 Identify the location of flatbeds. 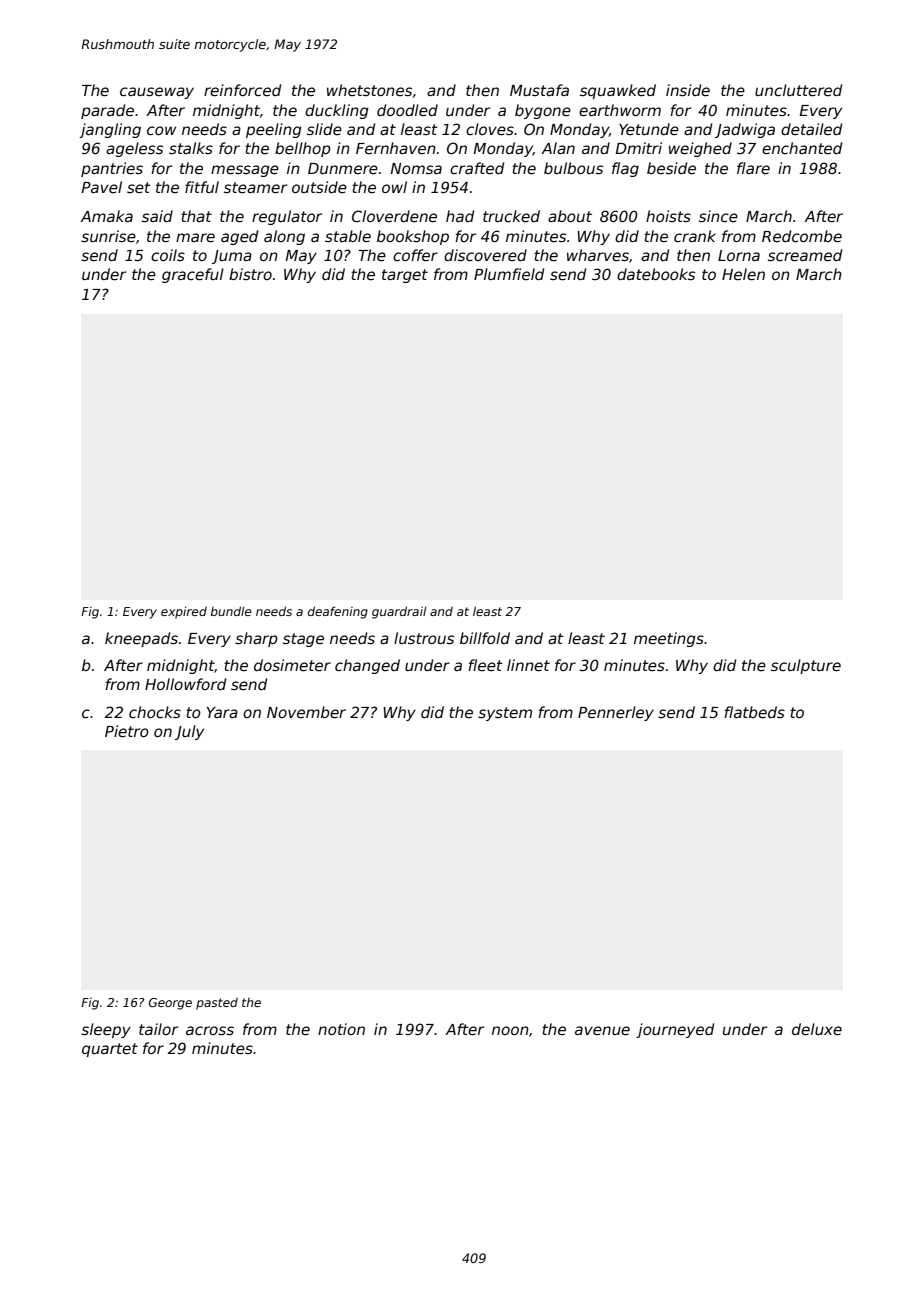
(754, 712).
